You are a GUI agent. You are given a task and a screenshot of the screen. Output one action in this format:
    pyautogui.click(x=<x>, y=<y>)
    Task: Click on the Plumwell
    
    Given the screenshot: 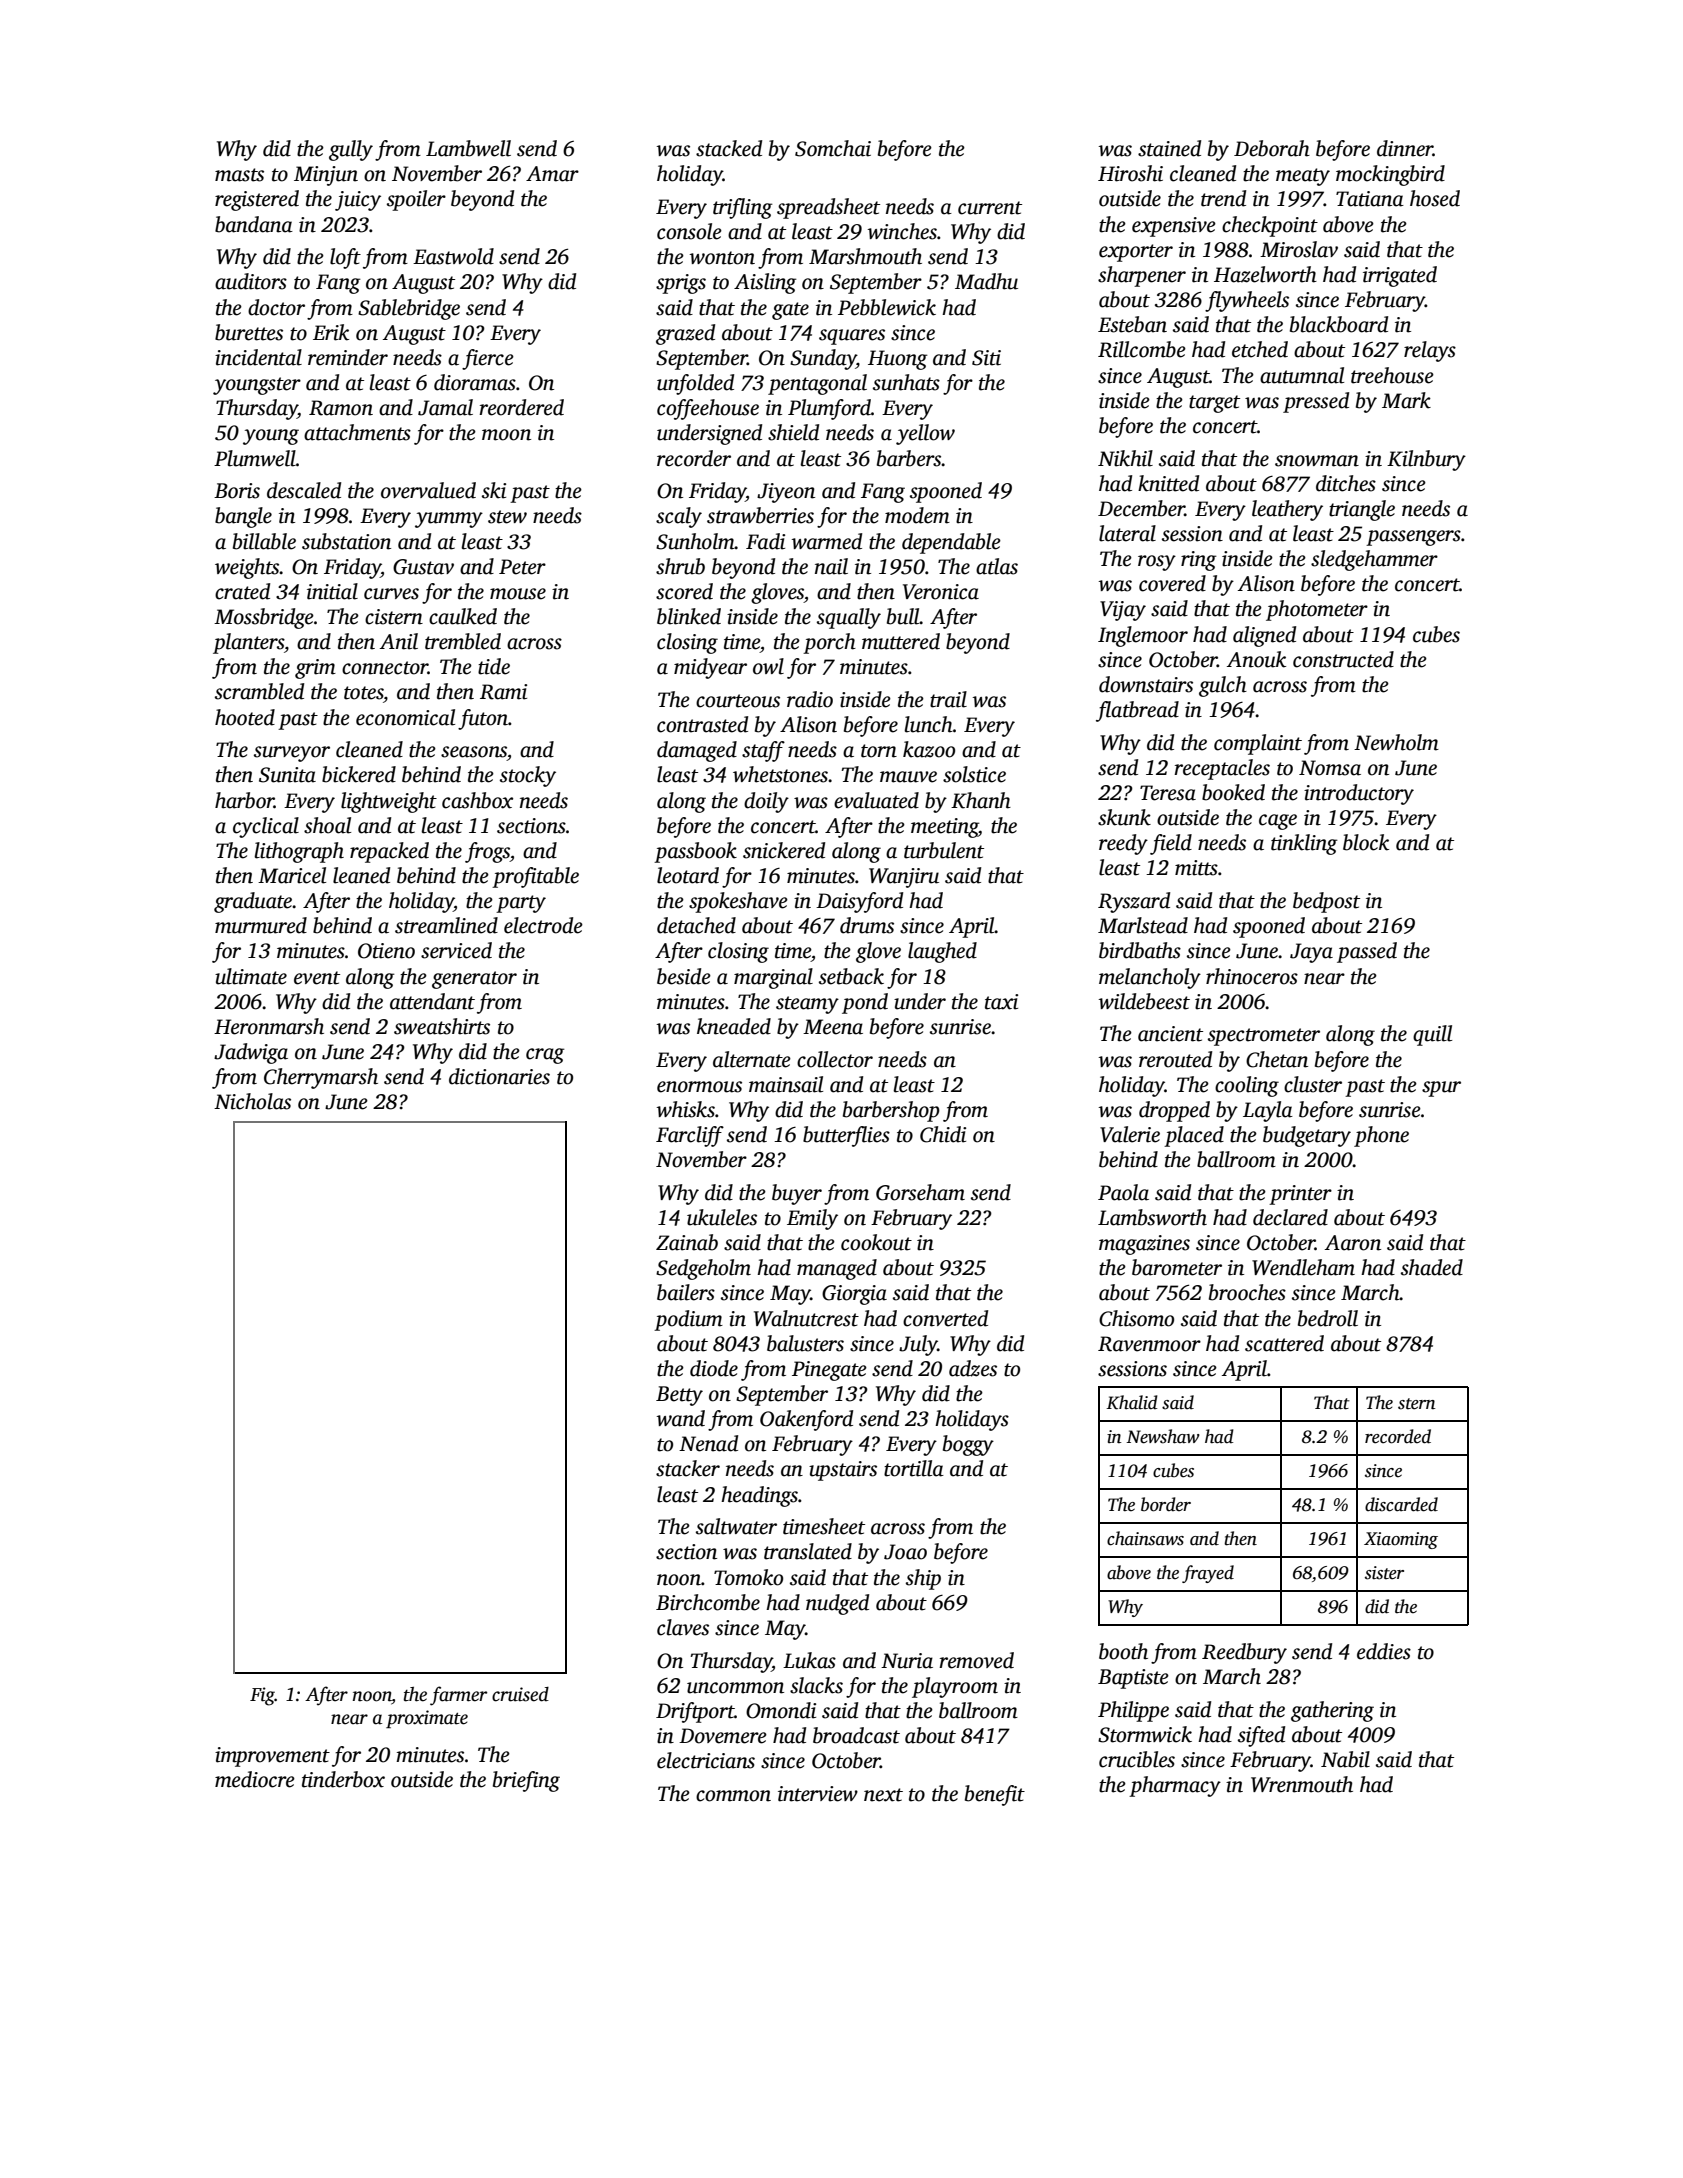 What is the action you would take?
    pyautogui.click(x=255, y=458)
